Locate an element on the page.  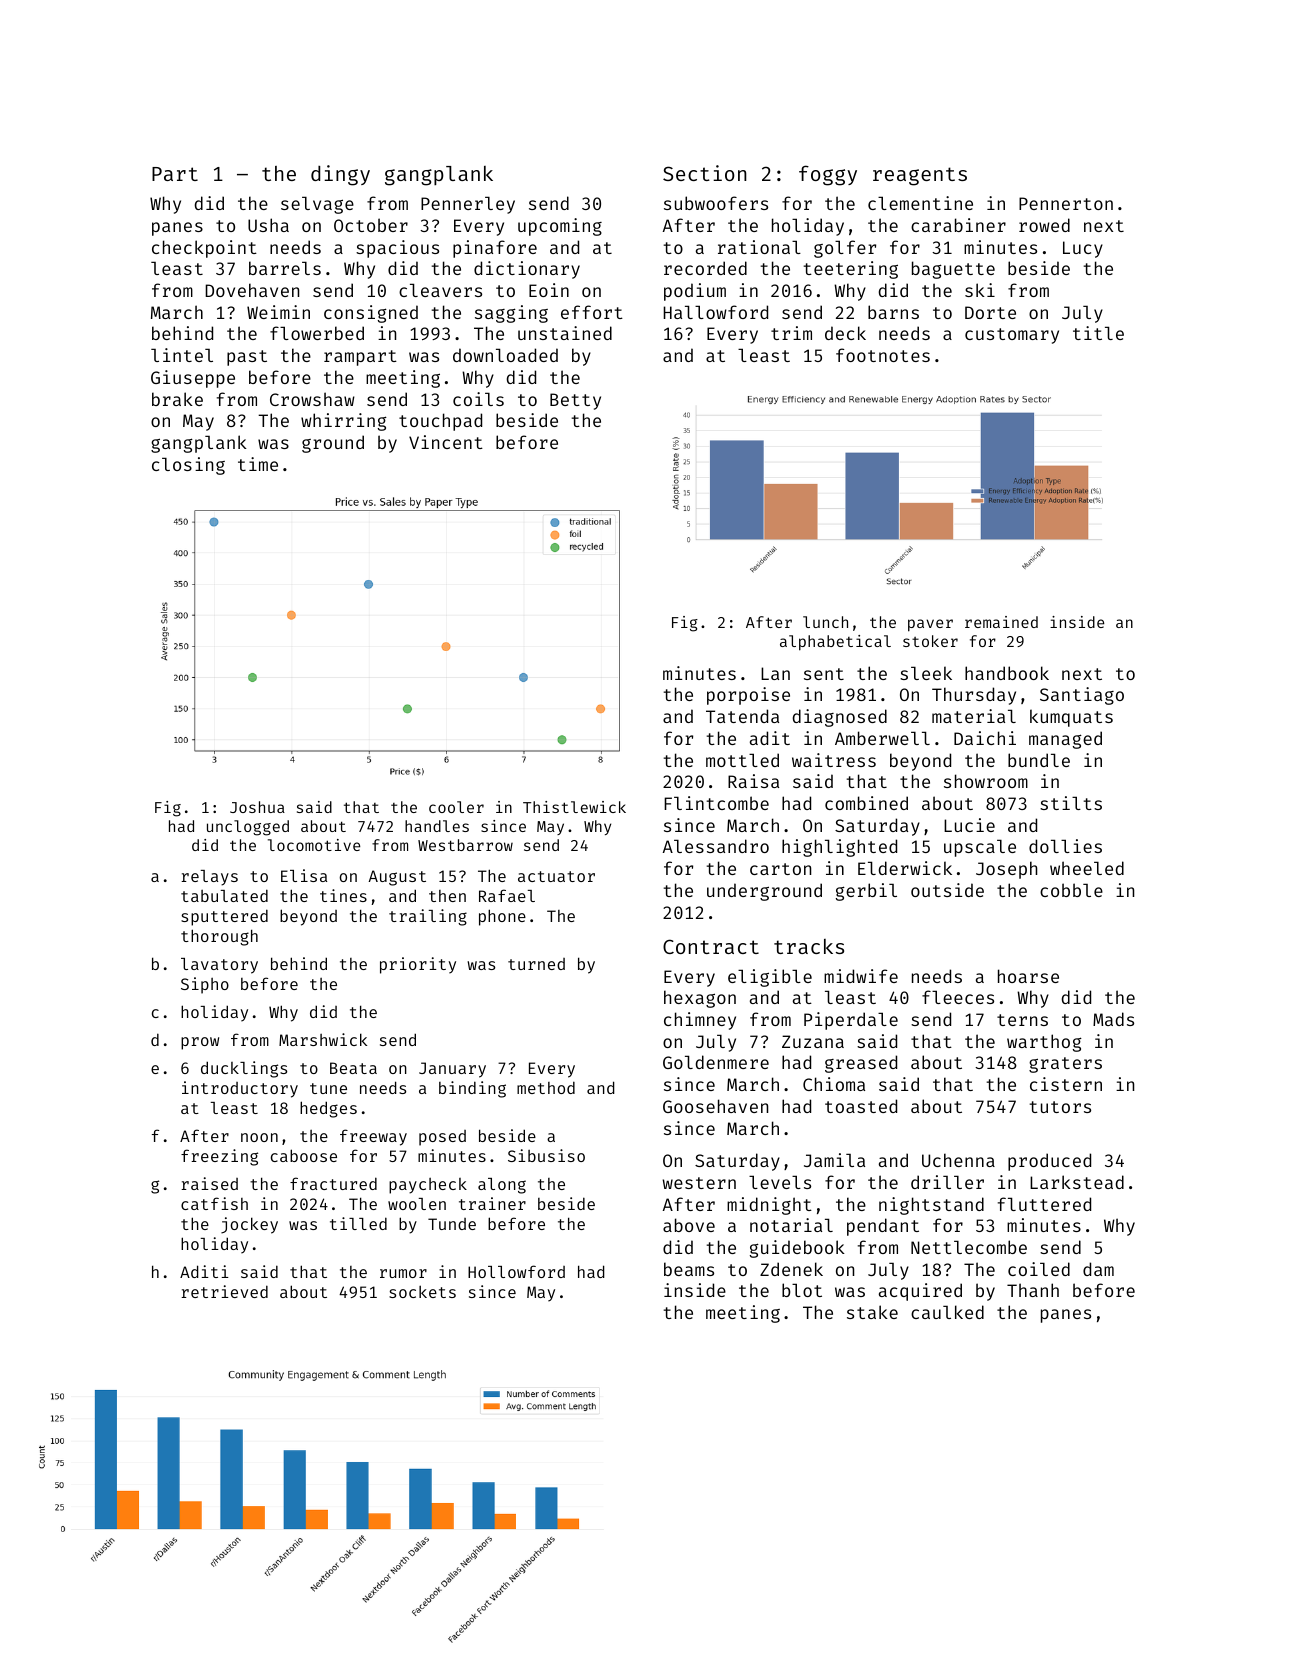
Hallowford is located at coordinates (715, 312).
